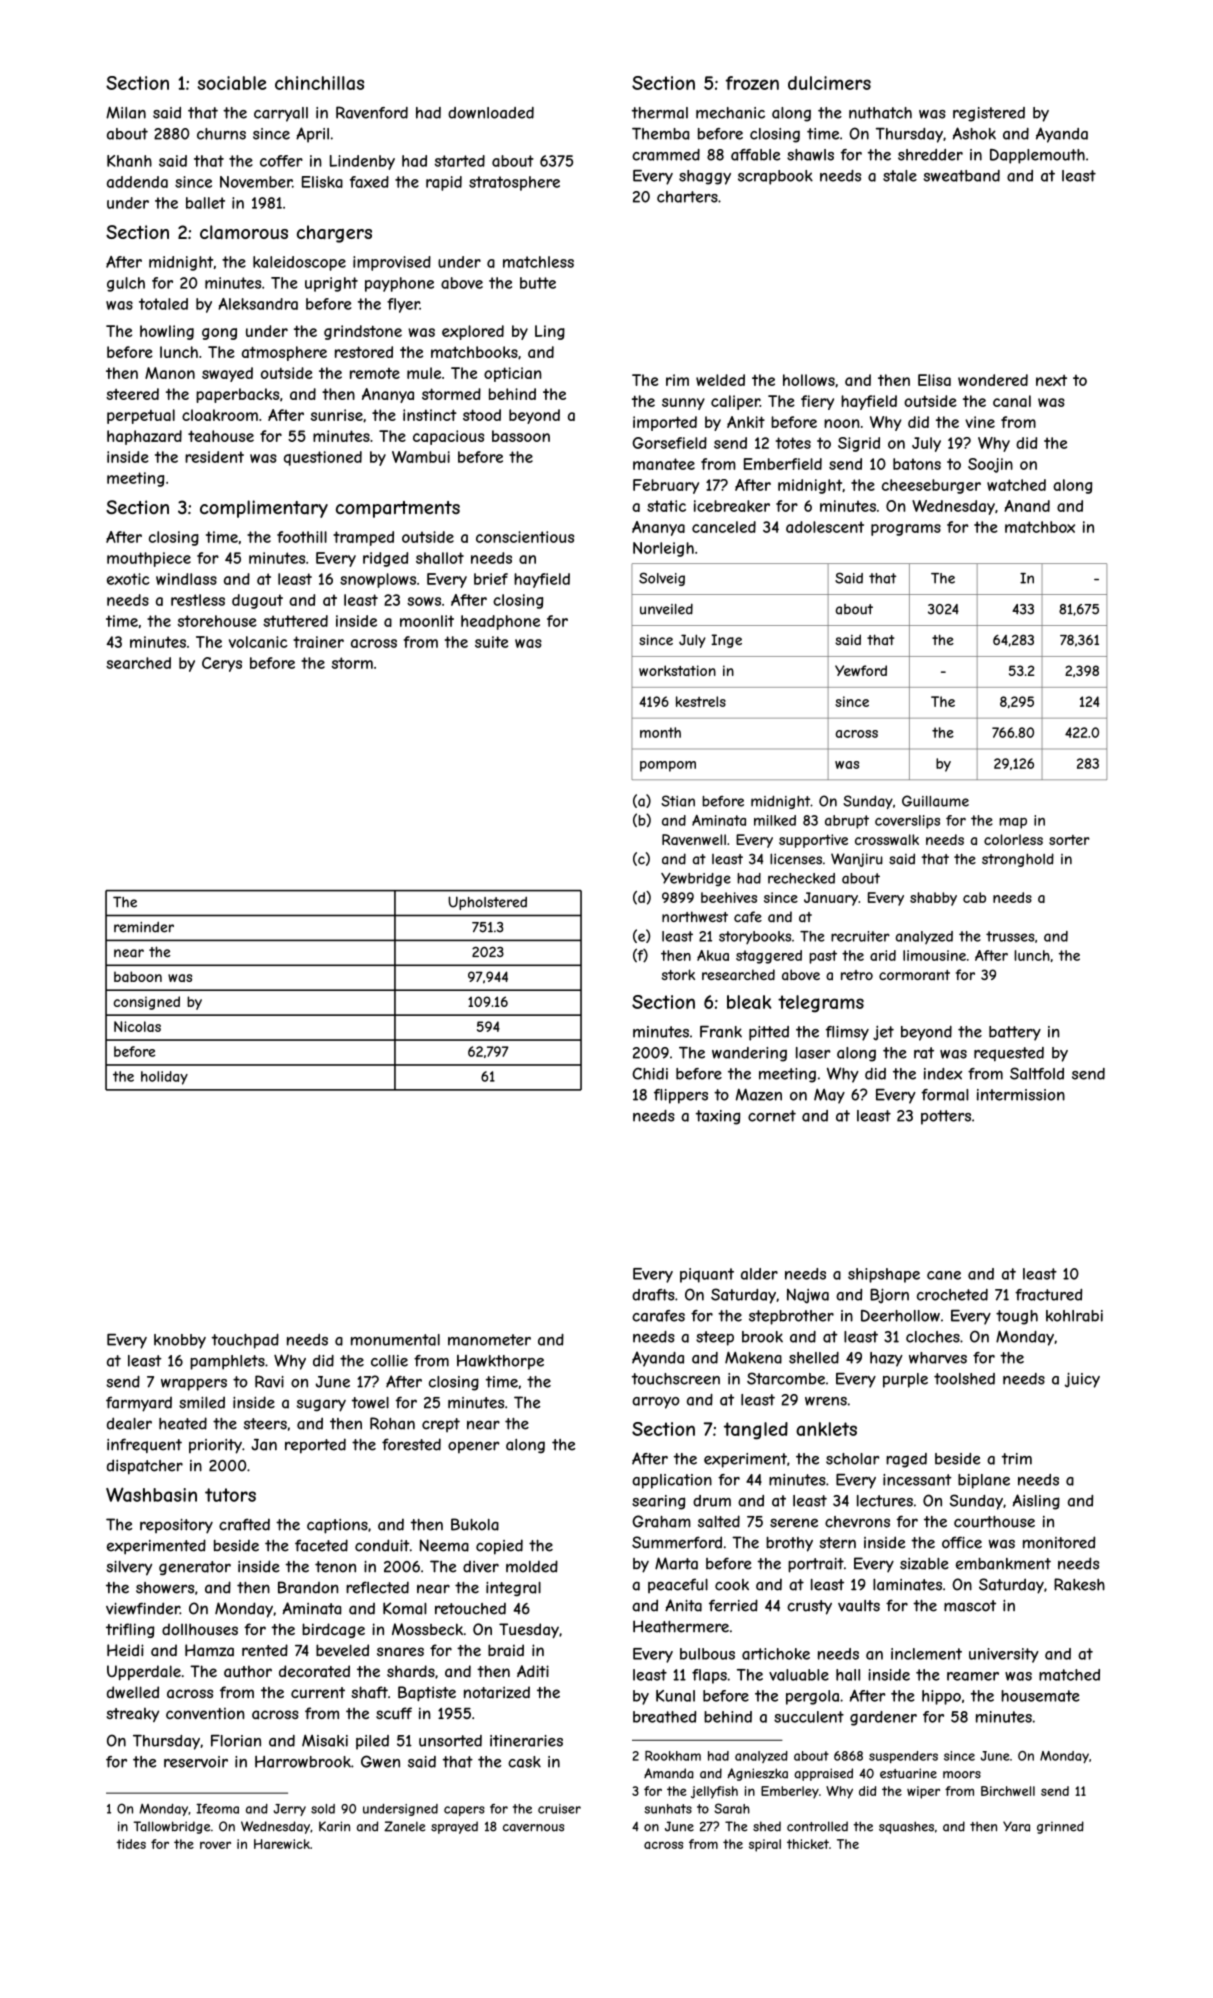  What do you see at coordinates (487, 903) in the screenshot?
I see `Upholstered` at bounding box center [487, 903].
